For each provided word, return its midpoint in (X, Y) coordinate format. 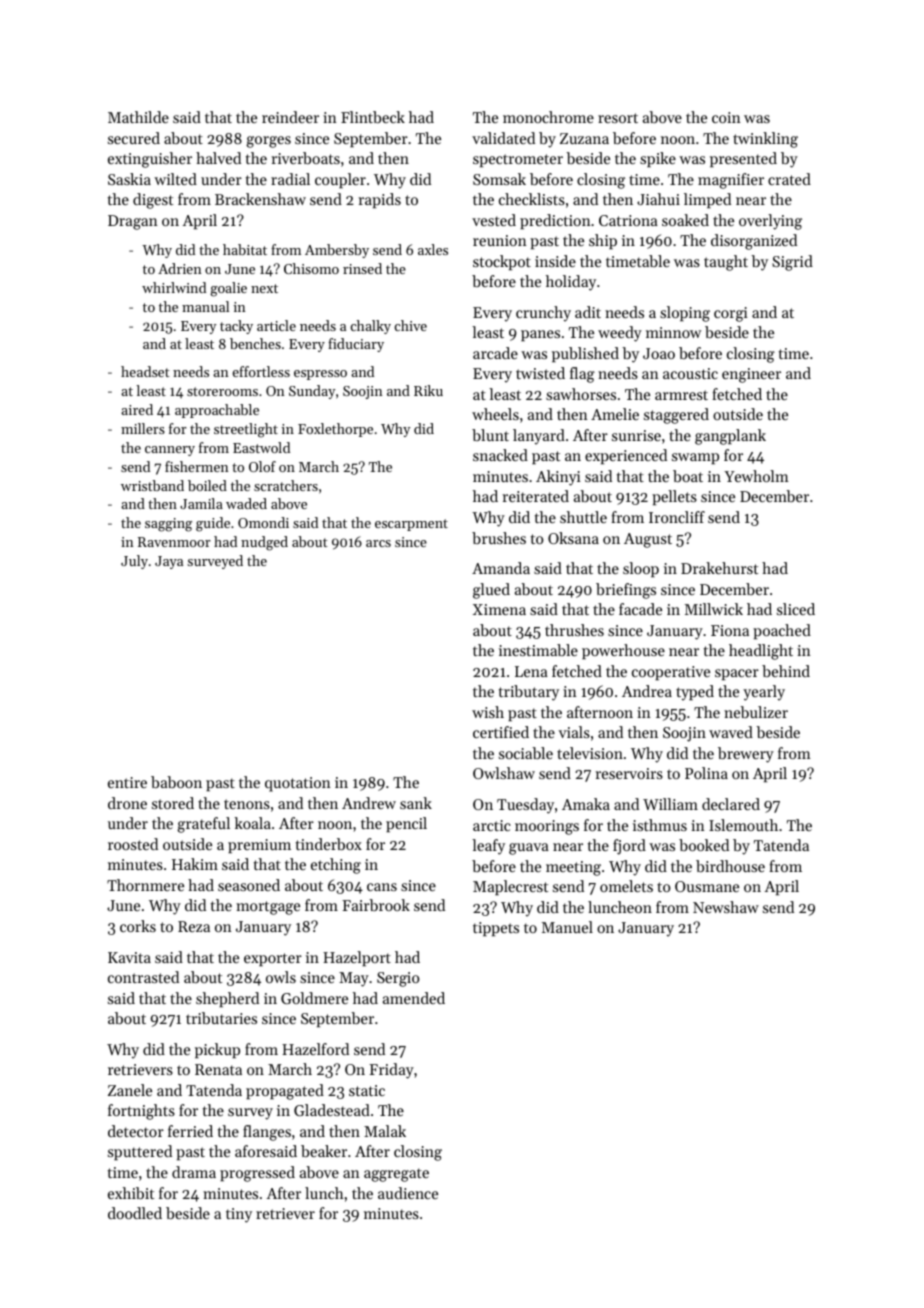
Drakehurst (719, 568)
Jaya (169, 562)
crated (789, 179)
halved (218, 158)
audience (408, 1193)
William (670, 804)
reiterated (536, 496)
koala (252, 823)
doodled (135, 1213)
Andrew (369, 803)
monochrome (548, 117)
